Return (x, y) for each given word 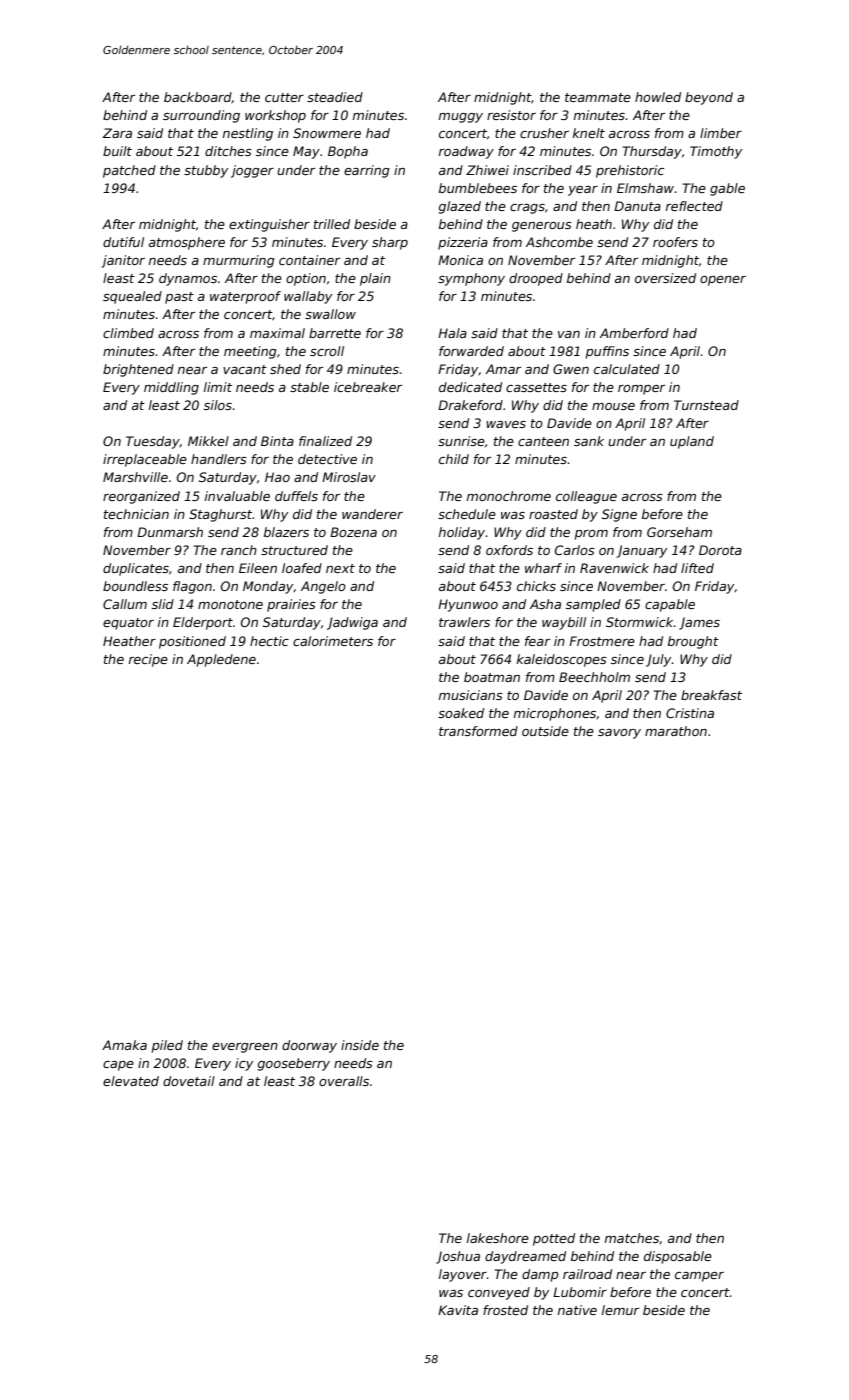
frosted (505, 1310)
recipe (148, 660)
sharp (390, 243)
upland (692, 442)
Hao (277, 477)
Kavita (458, 1310)
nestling (248, 134)
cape (118, 1066)
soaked (461, 713)
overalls (344, 1081)
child (454, 459)
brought (693, 642)
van (569, 334)
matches (632, 1238)
